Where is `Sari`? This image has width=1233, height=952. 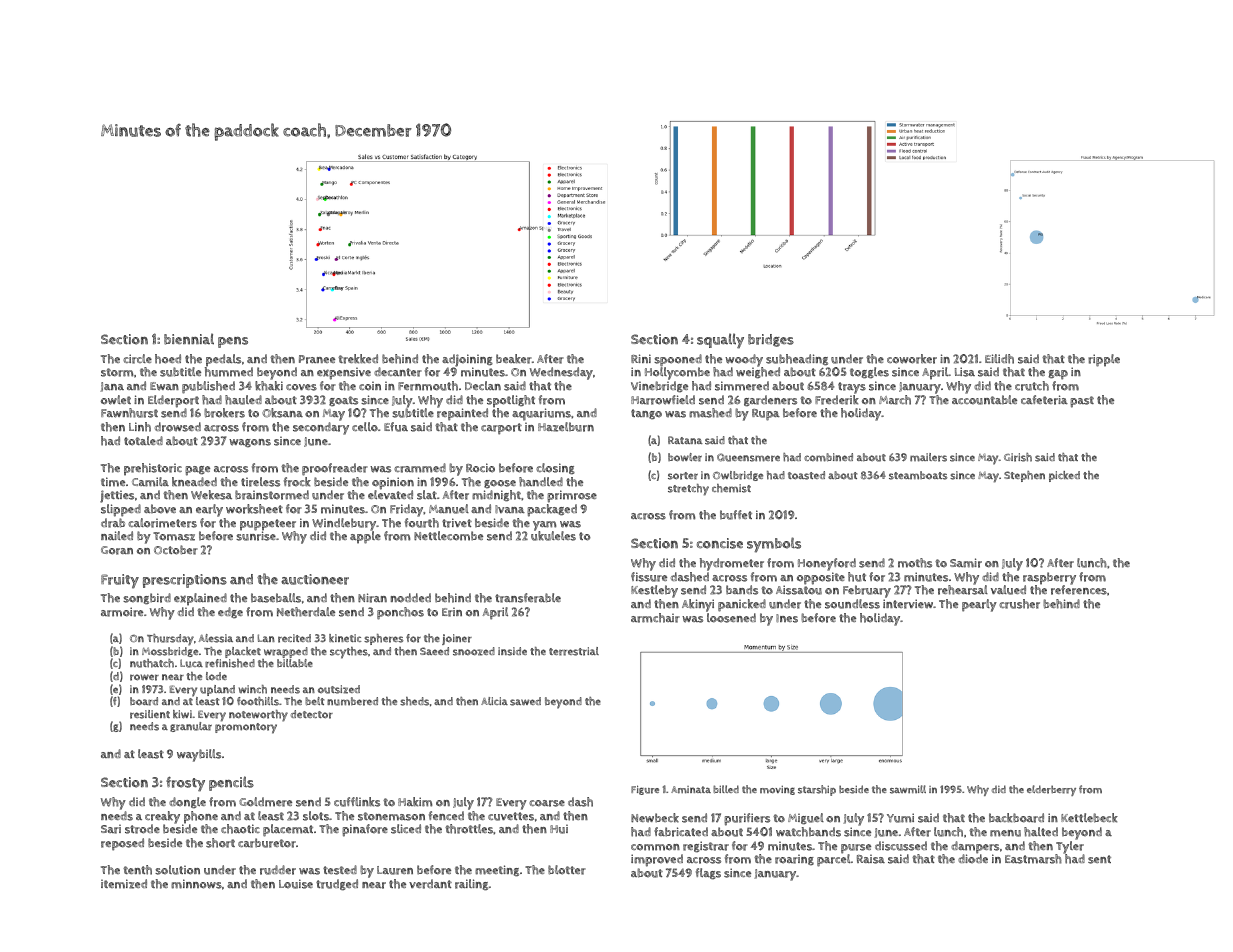
Sari is located at coordinates (111, 829).
